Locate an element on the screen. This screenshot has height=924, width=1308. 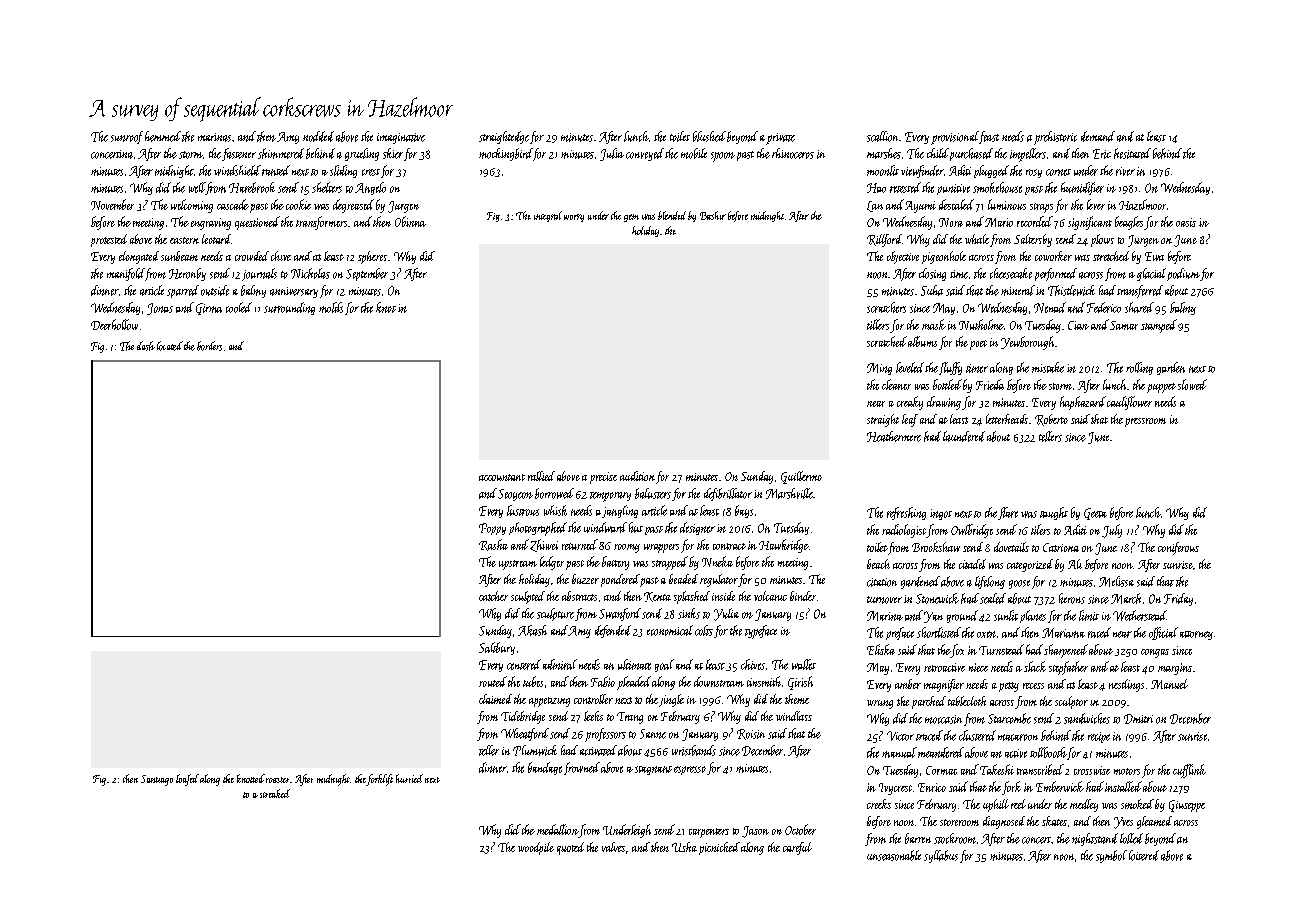
Ewa is located at coordinates (1154, 256).
